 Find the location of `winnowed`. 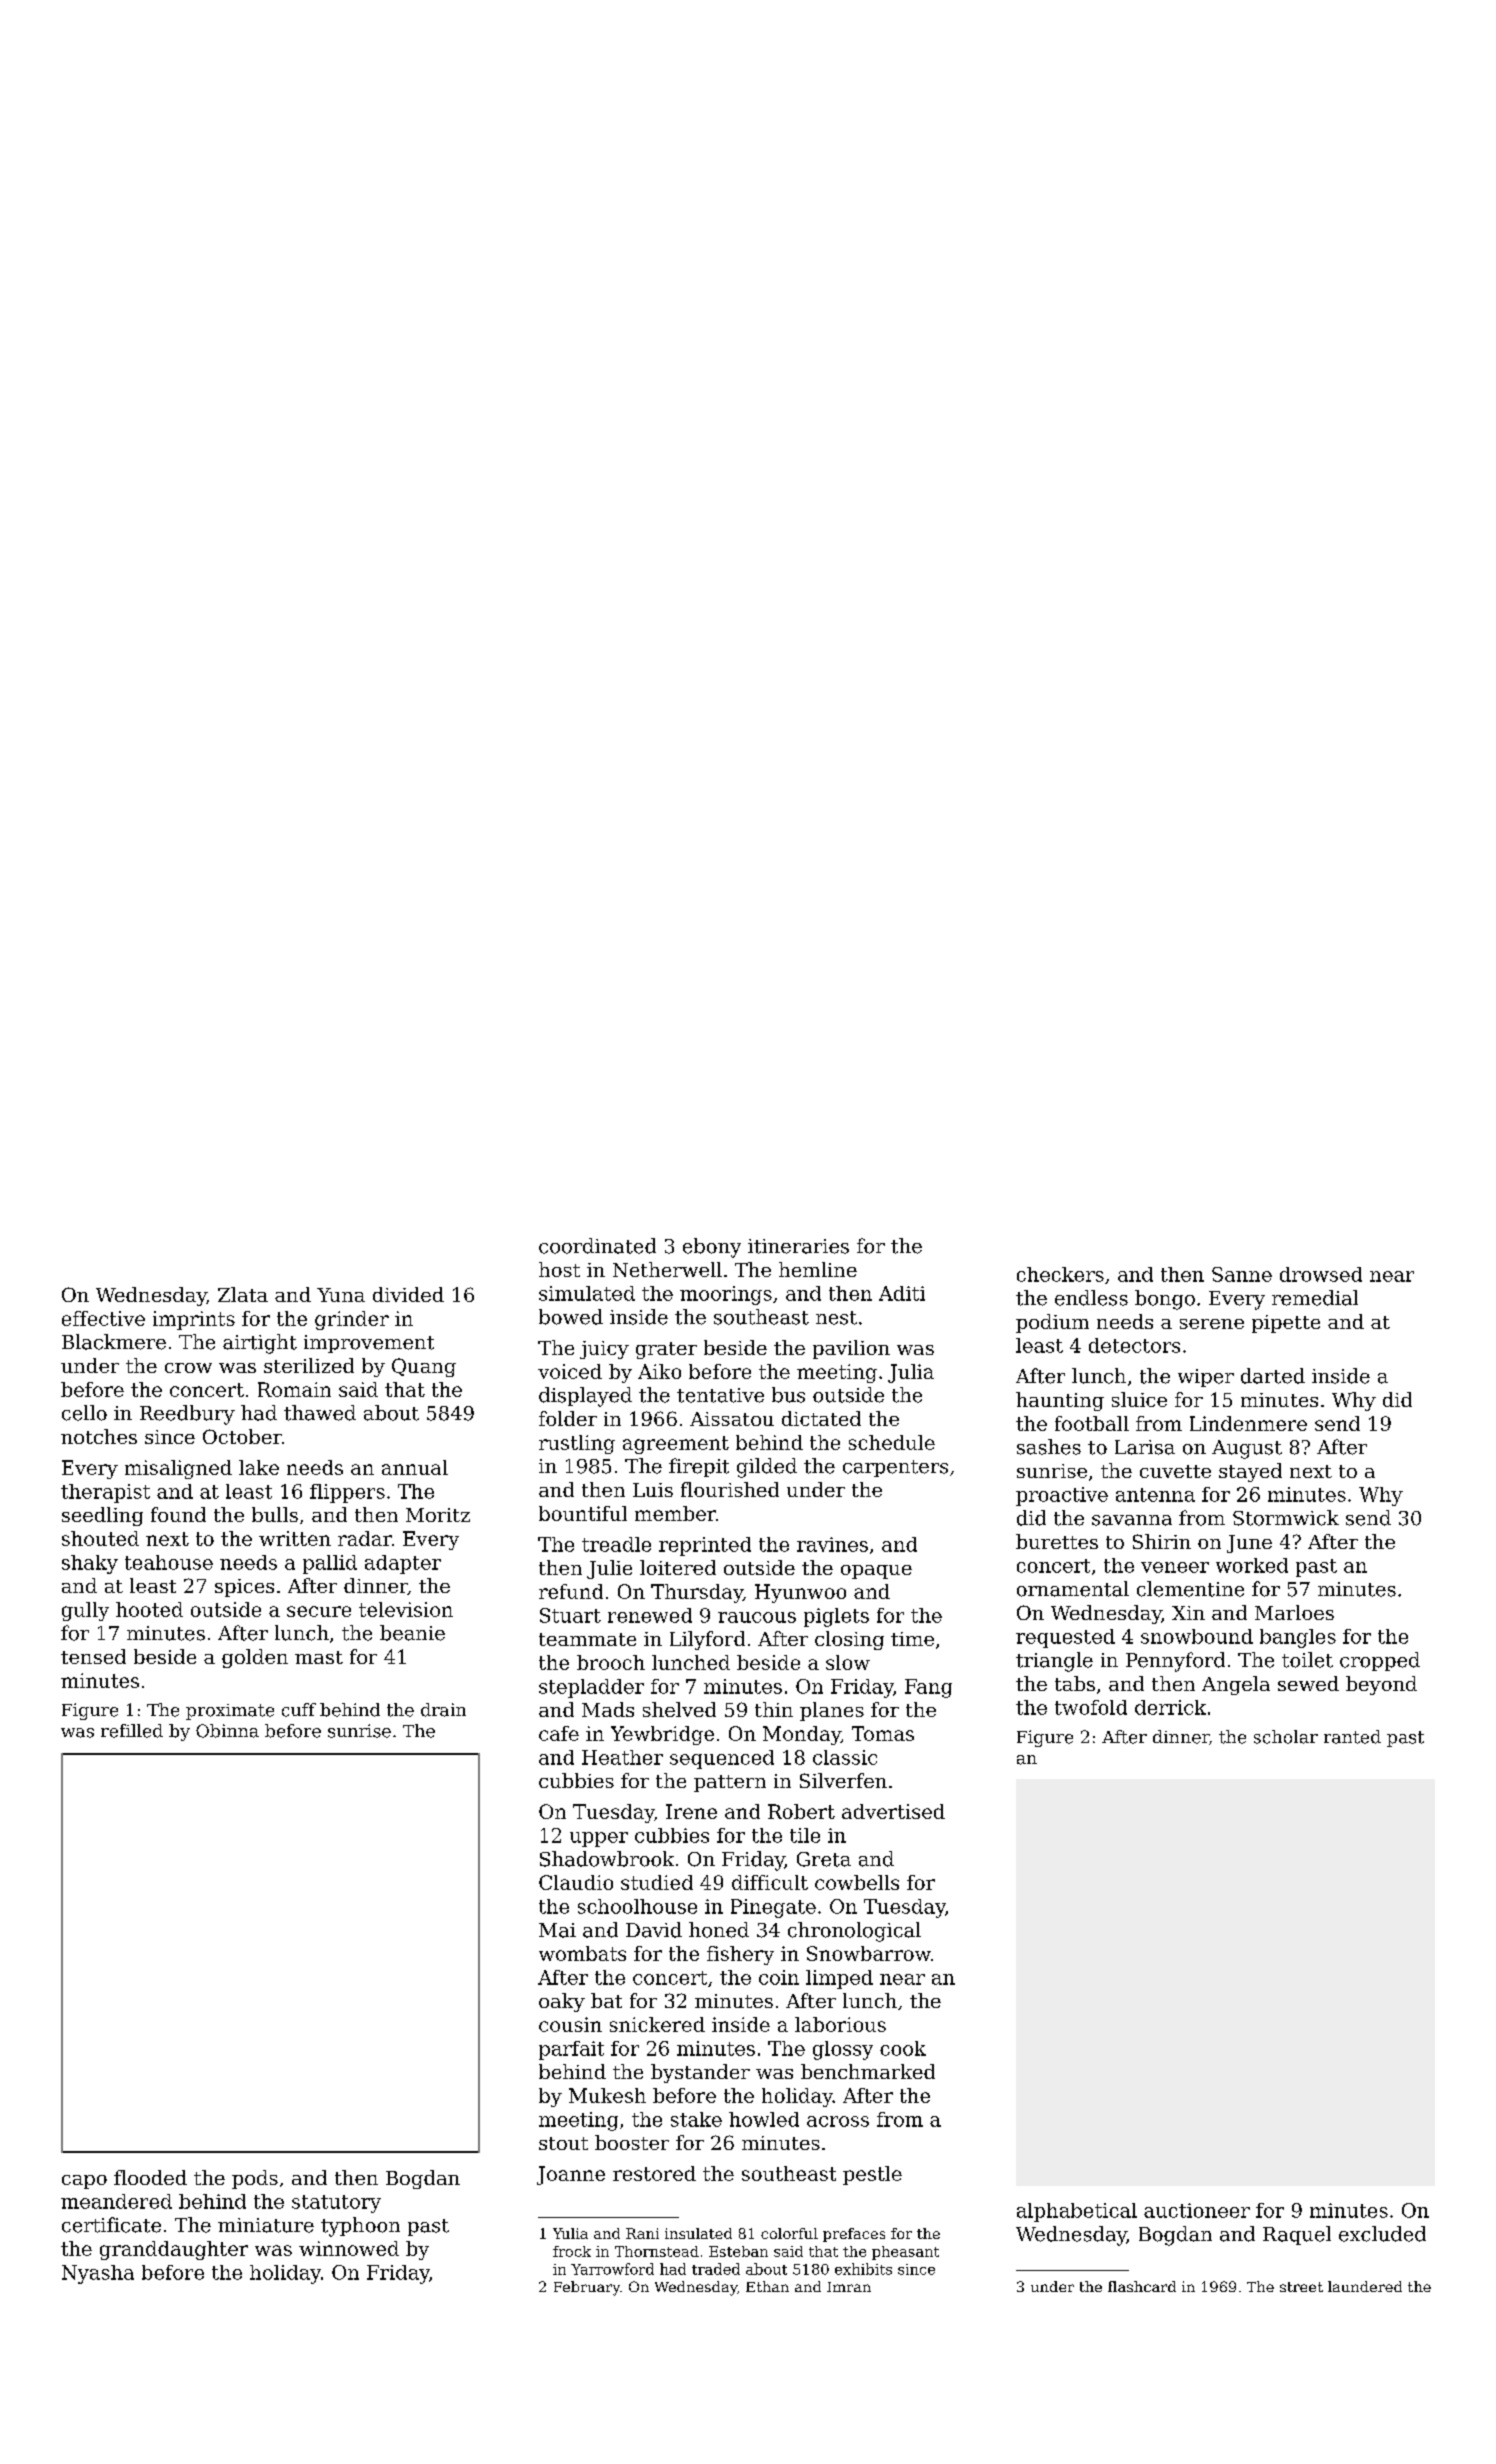

winnowed is located at coordinates (349, 2248).
